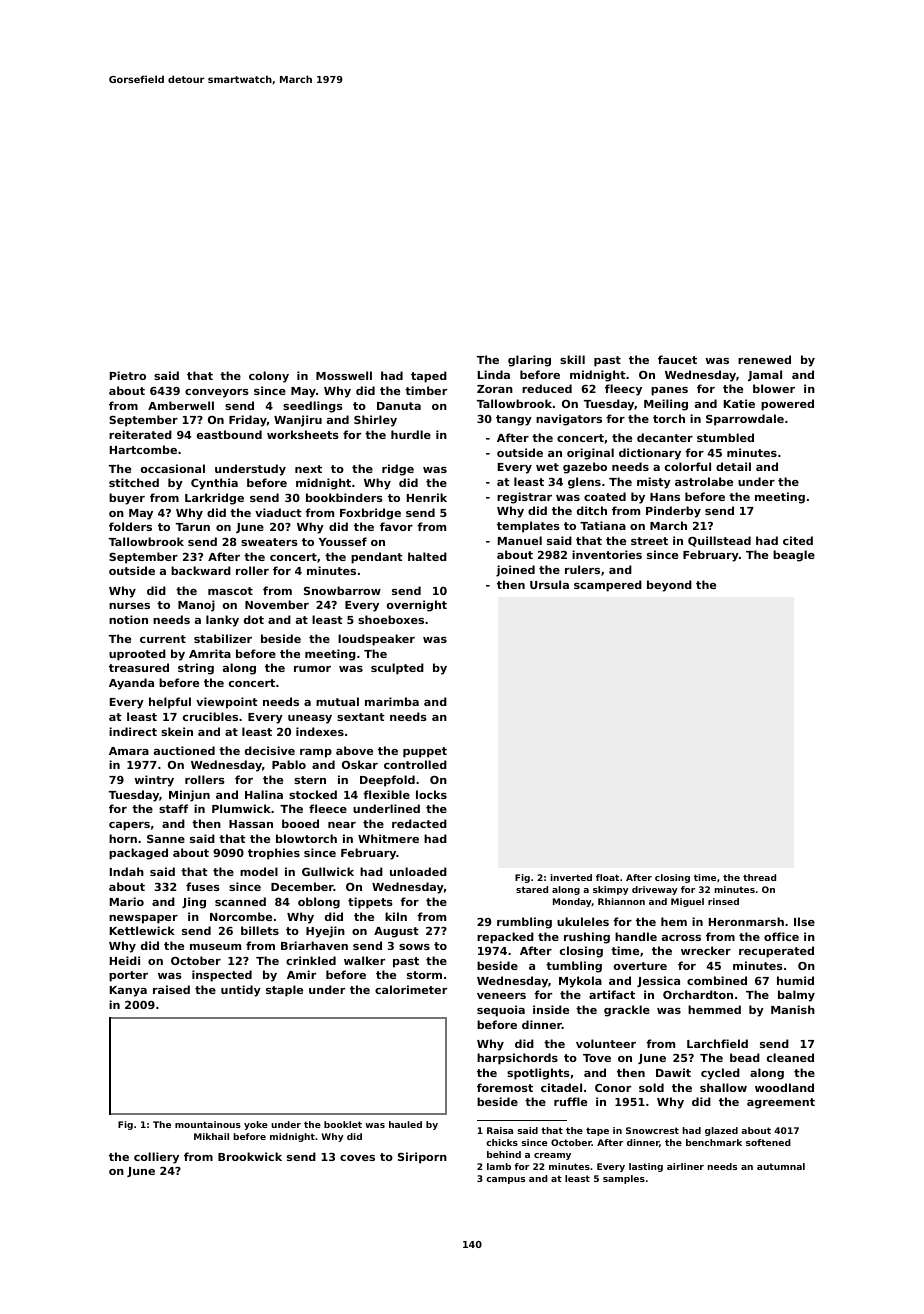 This screenshot has height=1314, width=924. Describe the element at coordinates (505, 1180) in the screenshot. I see `campus` at that location.
